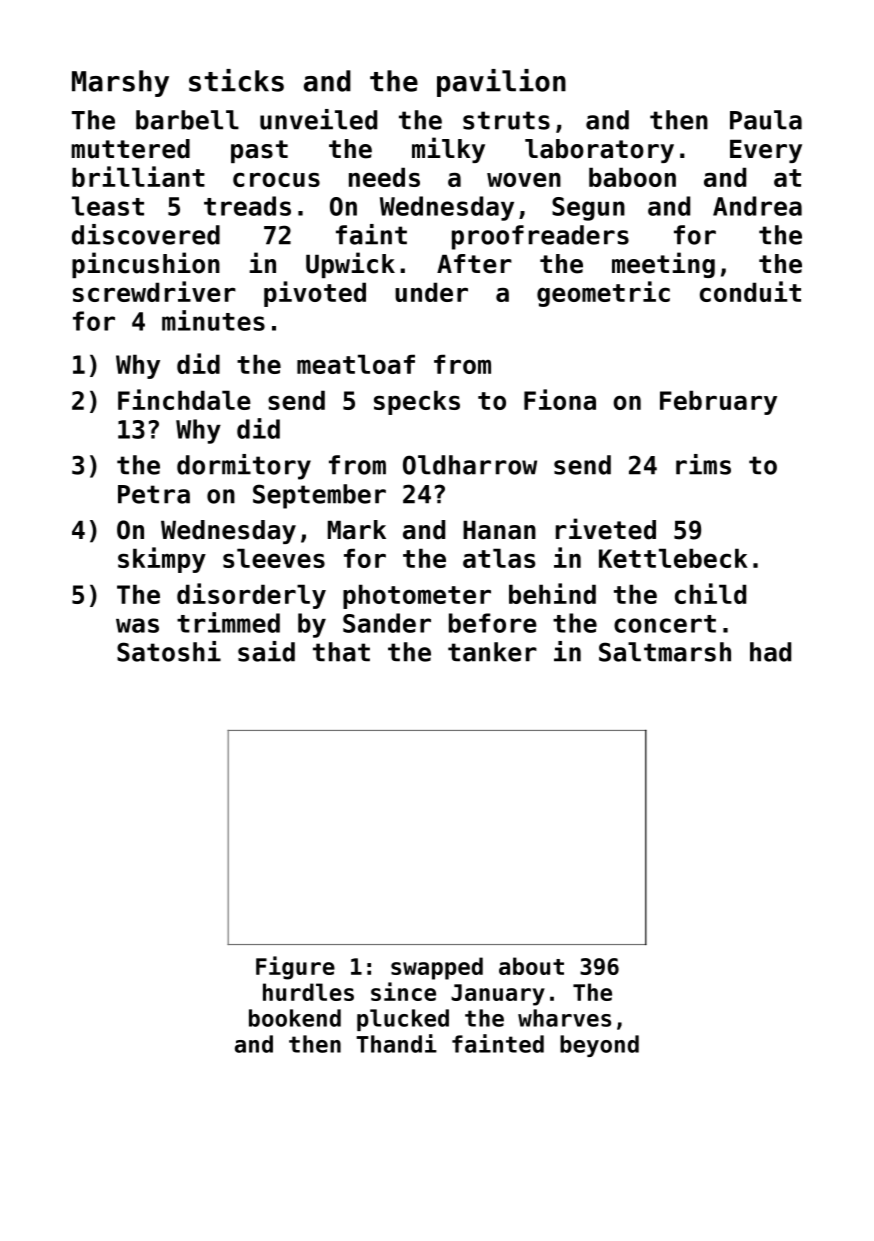 Image resolution: width=874 pixels, height=1241 pixels. What do you see at coordinates (154, 291) in the image?
I see `screwdriver` at bounding box center [154, 291].
